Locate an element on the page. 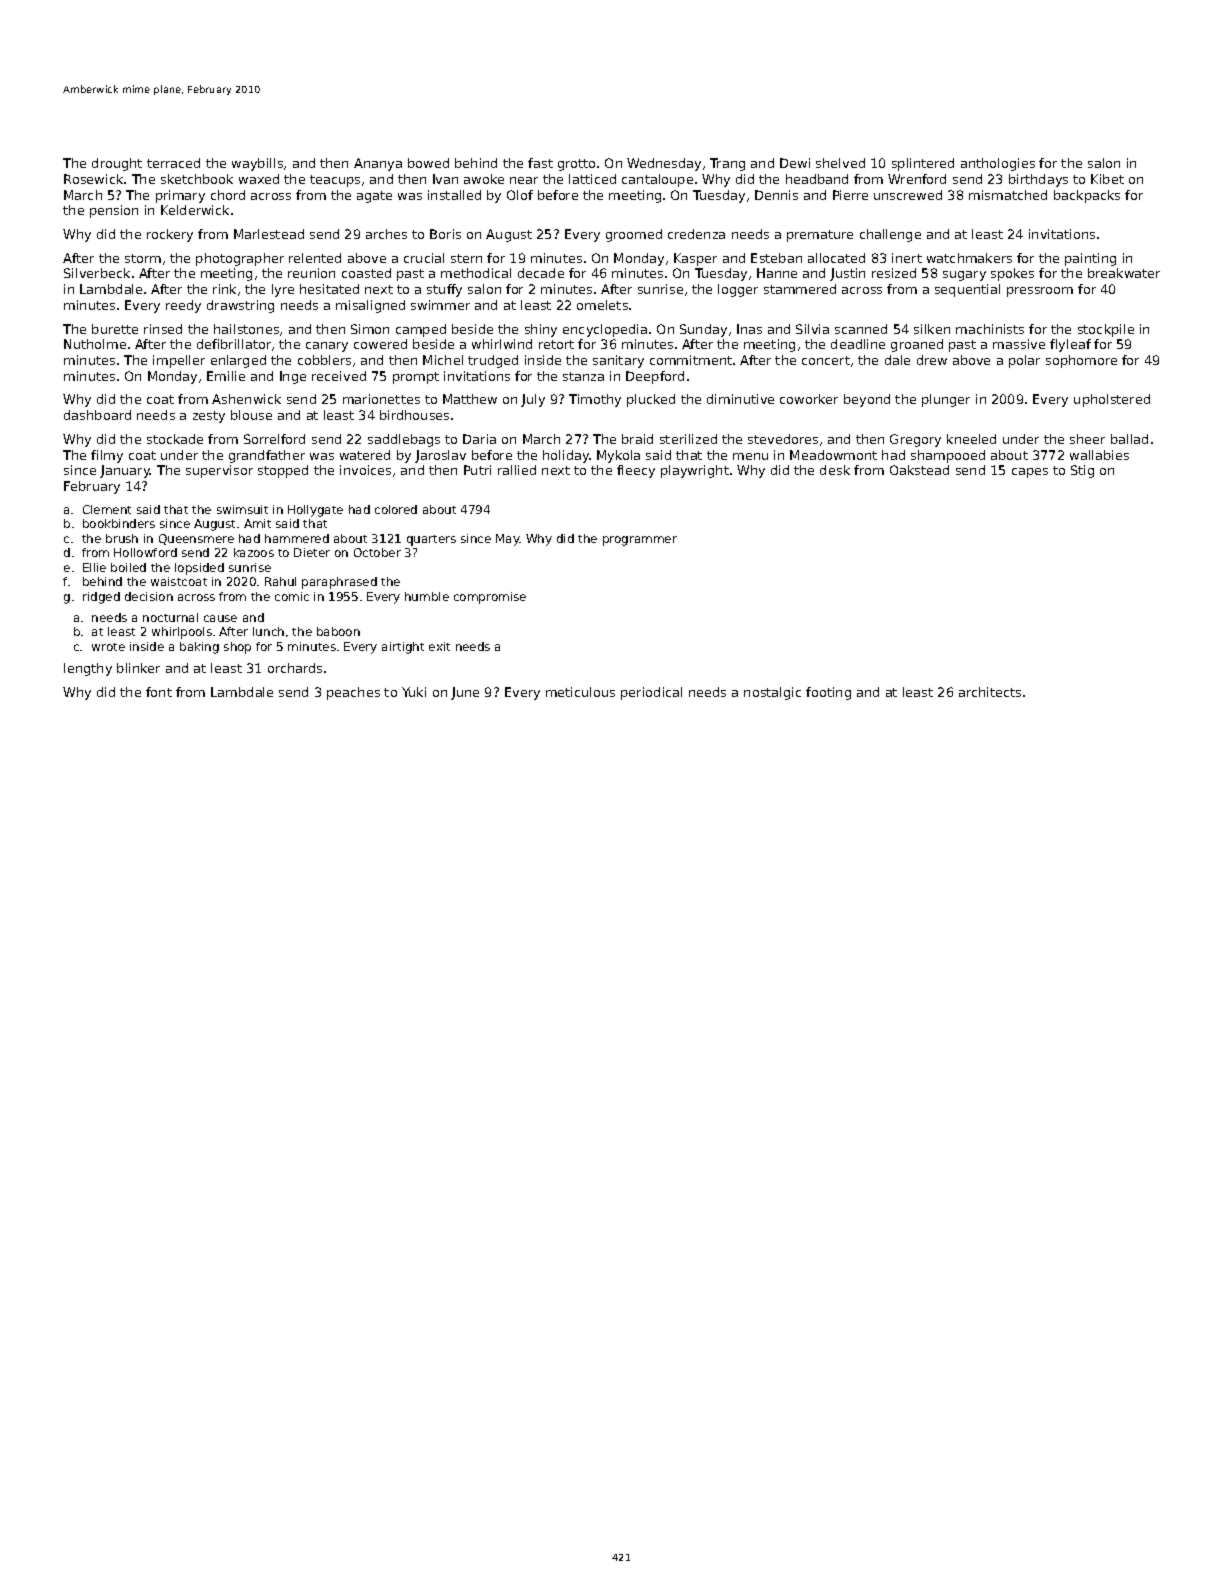  architects is located at coordinates (990, 692).
